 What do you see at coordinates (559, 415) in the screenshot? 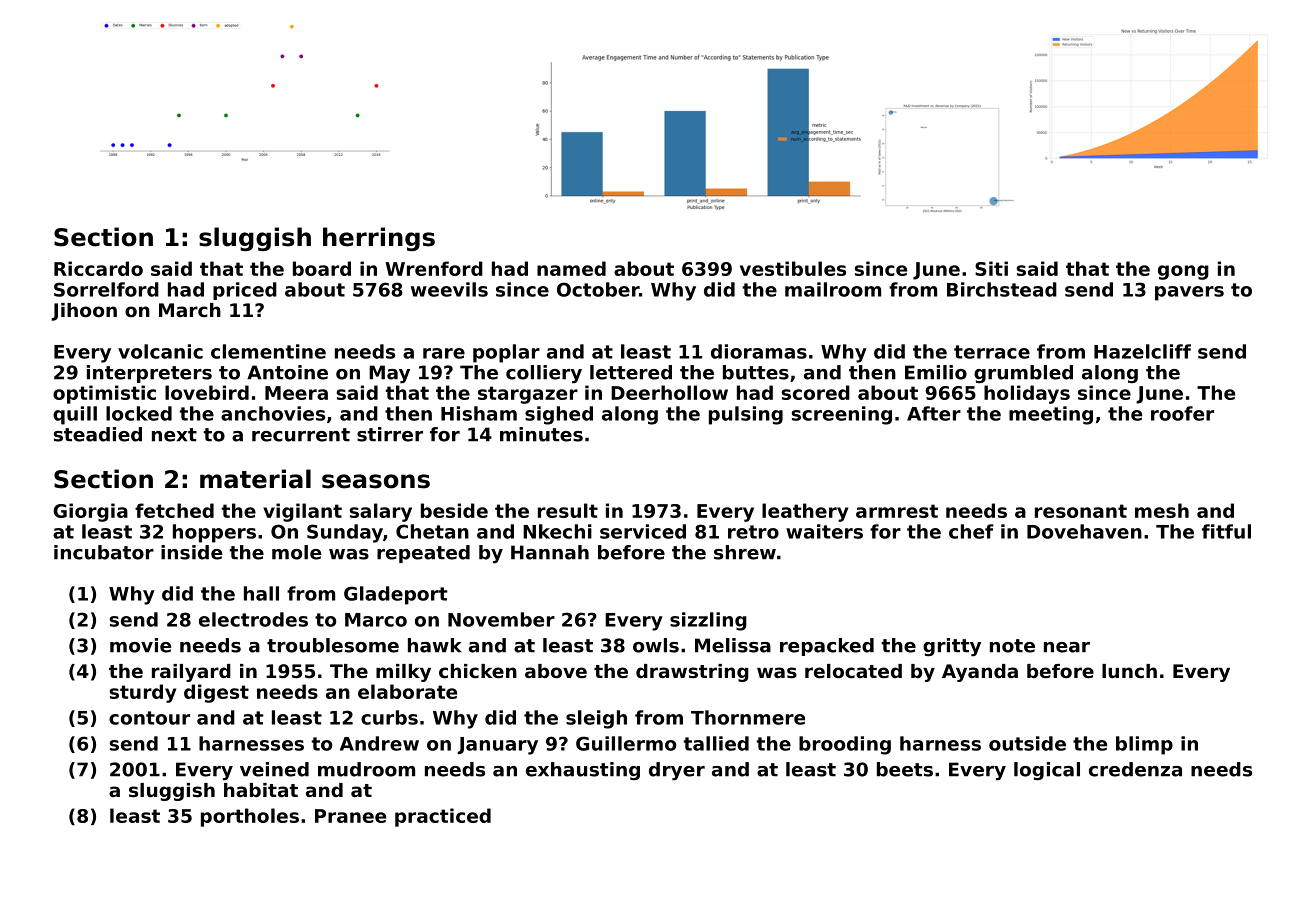
I see `sighed` at bounding box center [559, 415].
